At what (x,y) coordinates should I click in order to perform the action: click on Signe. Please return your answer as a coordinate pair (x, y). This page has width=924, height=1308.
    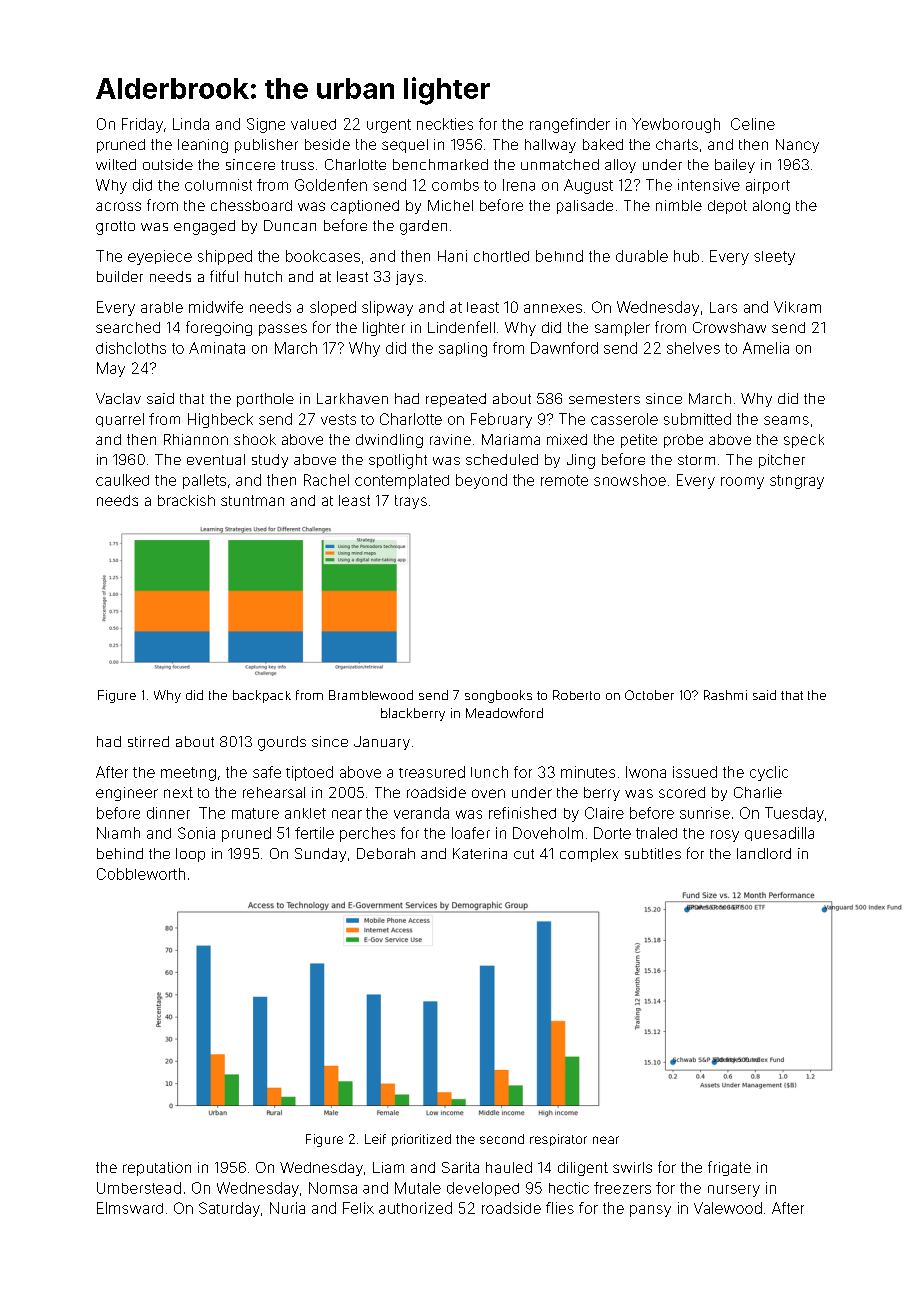
    Looking at the image, I should click on (266, 125).
